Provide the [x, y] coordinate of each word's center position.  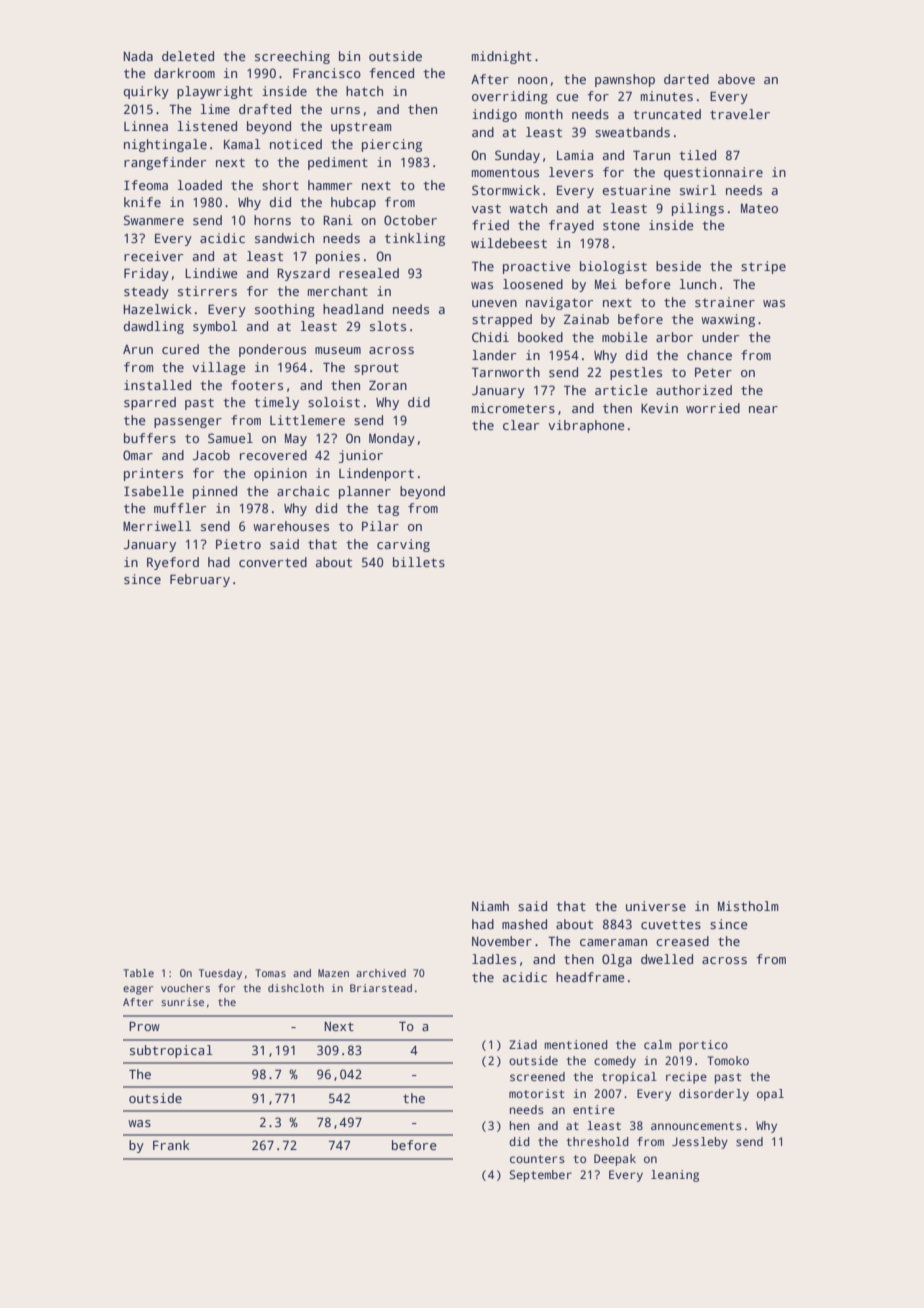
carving [403, 545]
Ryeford [173, 563]
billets [419, 562]
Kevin [659, 408]
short [280, 185]
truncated [667, 114]
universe [656, 906]
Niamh [490, 906]
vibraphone [586, 426]
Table [138, 973]
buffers [150, 438]
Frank [171, 1145]
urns [345, 110]
